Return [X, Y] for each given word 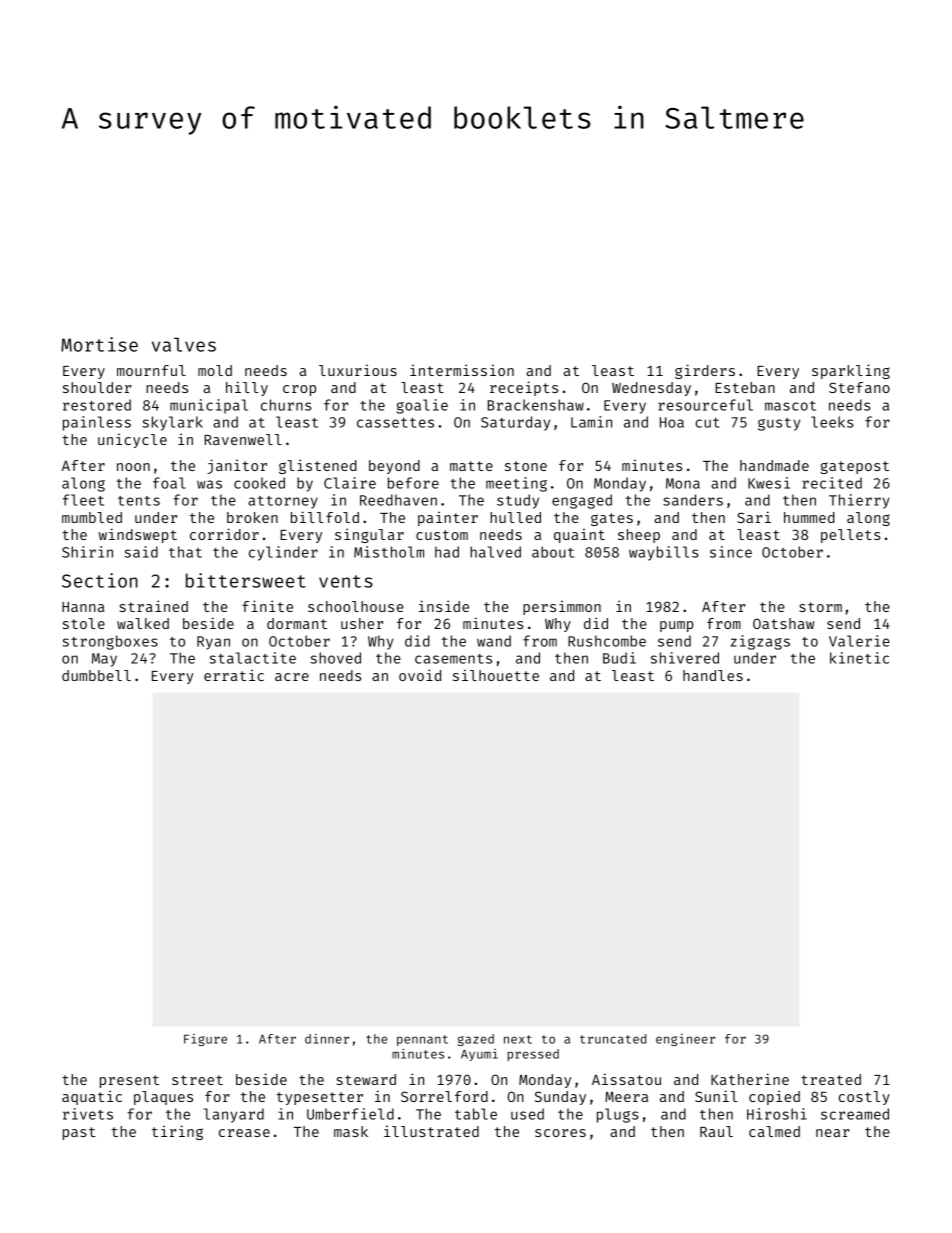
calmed [774, 1131]
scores [560, 1133]
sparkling [851, 371]
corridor [224, 534]
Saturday [515, 423]
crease [244, 1133]
